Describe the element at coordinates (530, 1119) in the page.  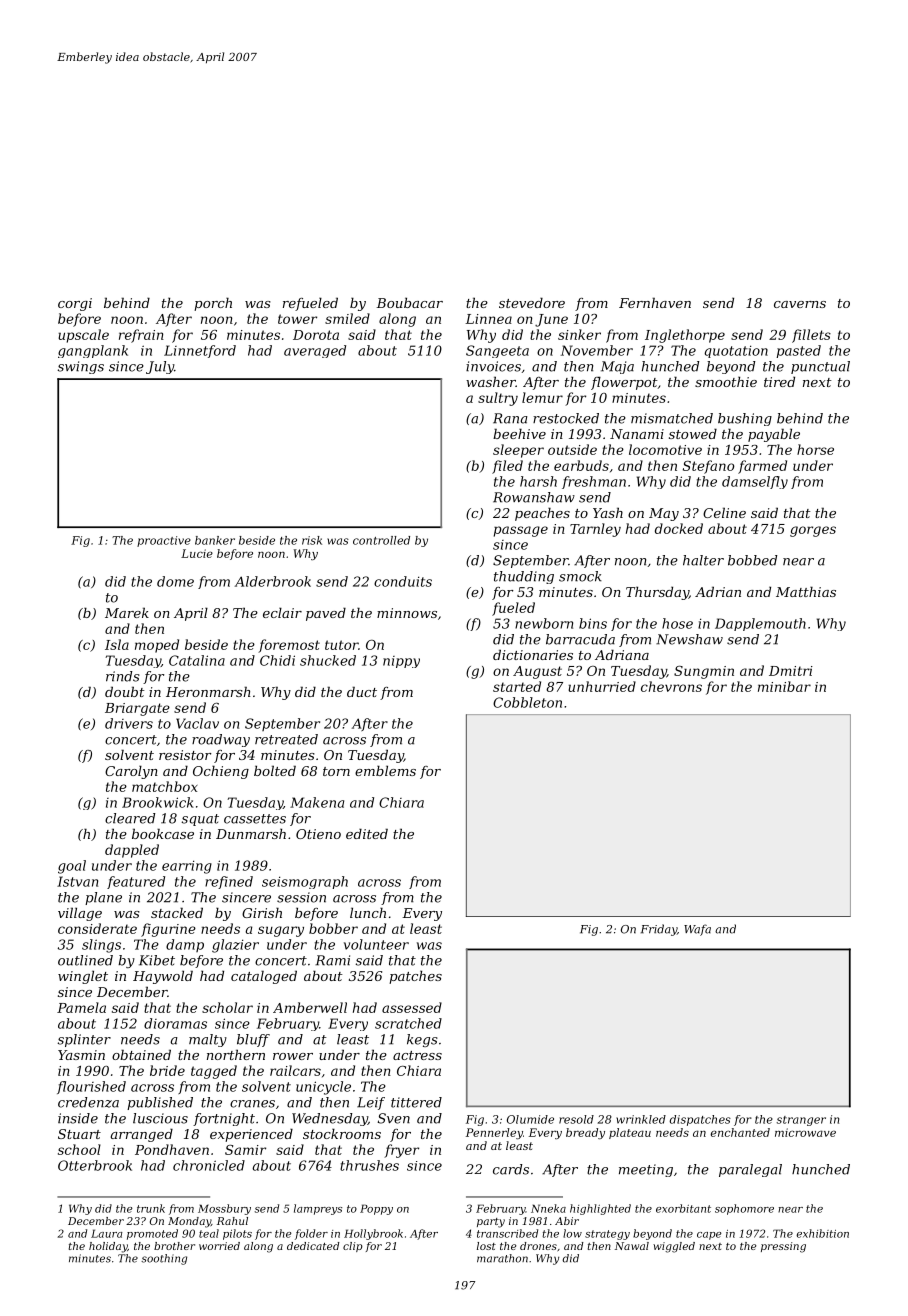
I see `Olumide` at that location.
